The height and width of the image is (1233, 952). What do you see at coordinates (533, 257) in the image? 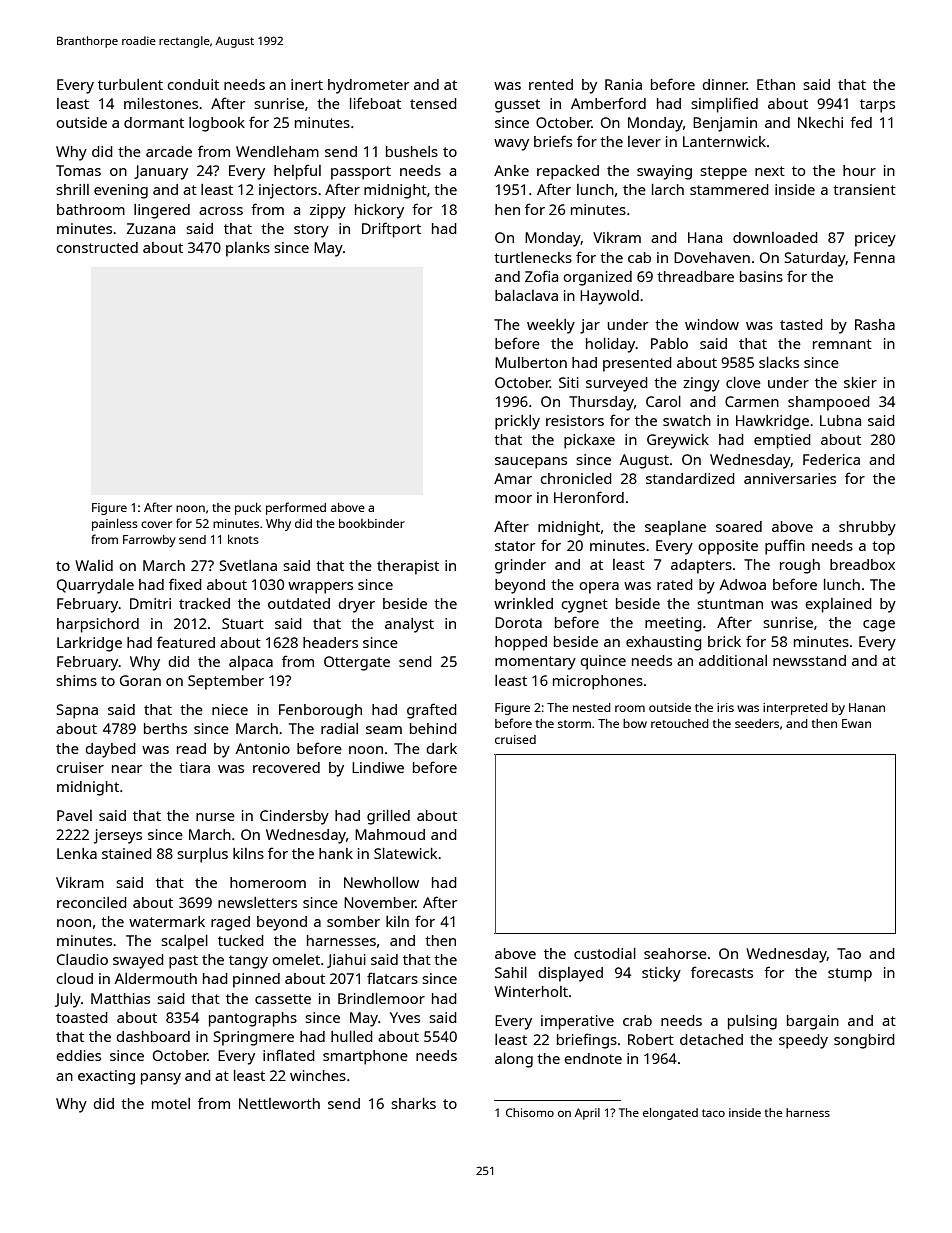
I see `turtlenecks` at bounding box center [533, 257].
